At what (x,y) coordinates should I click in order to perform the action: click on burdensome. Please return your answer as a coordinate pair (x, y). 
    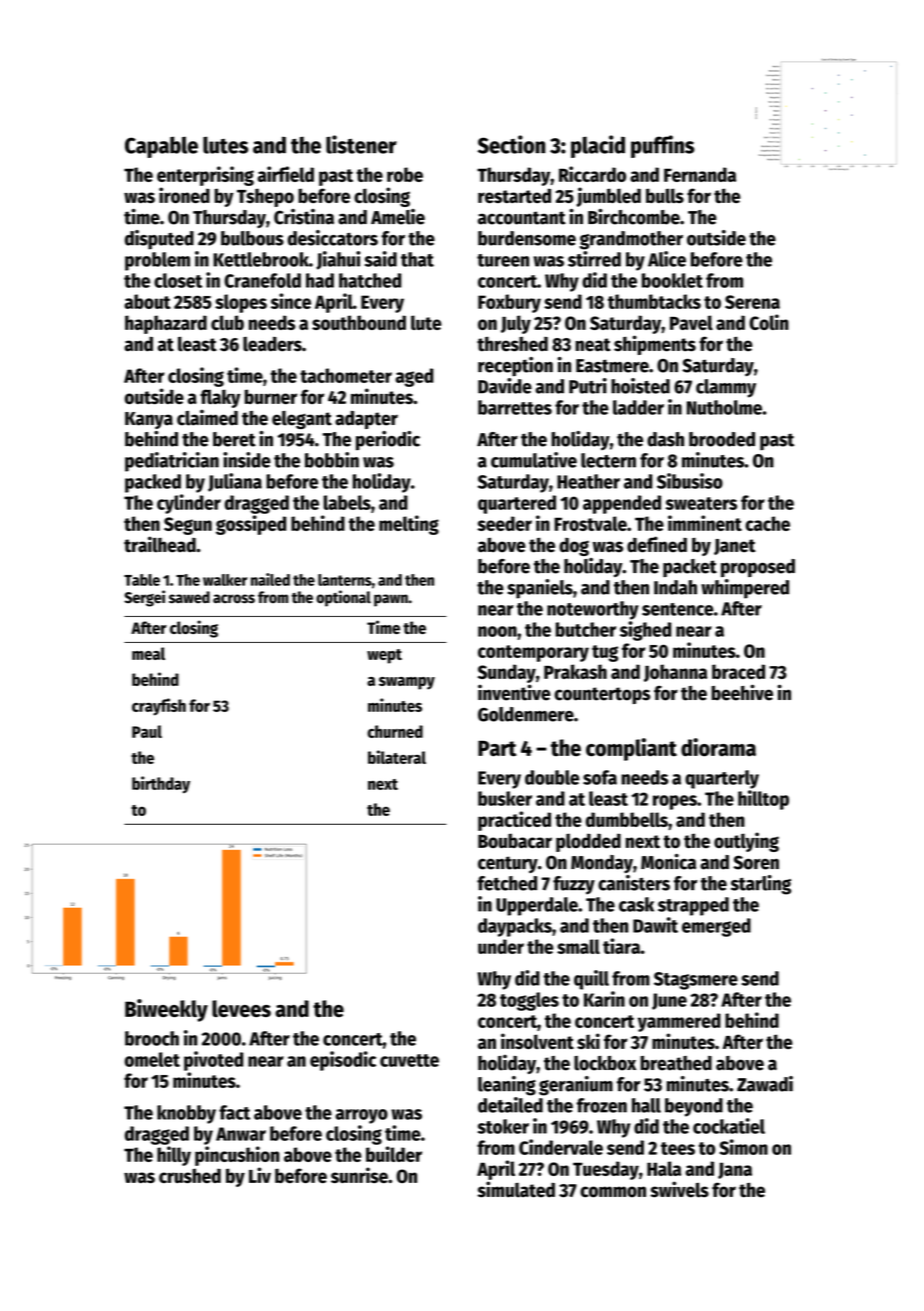
    Looking at the image, I should click on (527, 238).
